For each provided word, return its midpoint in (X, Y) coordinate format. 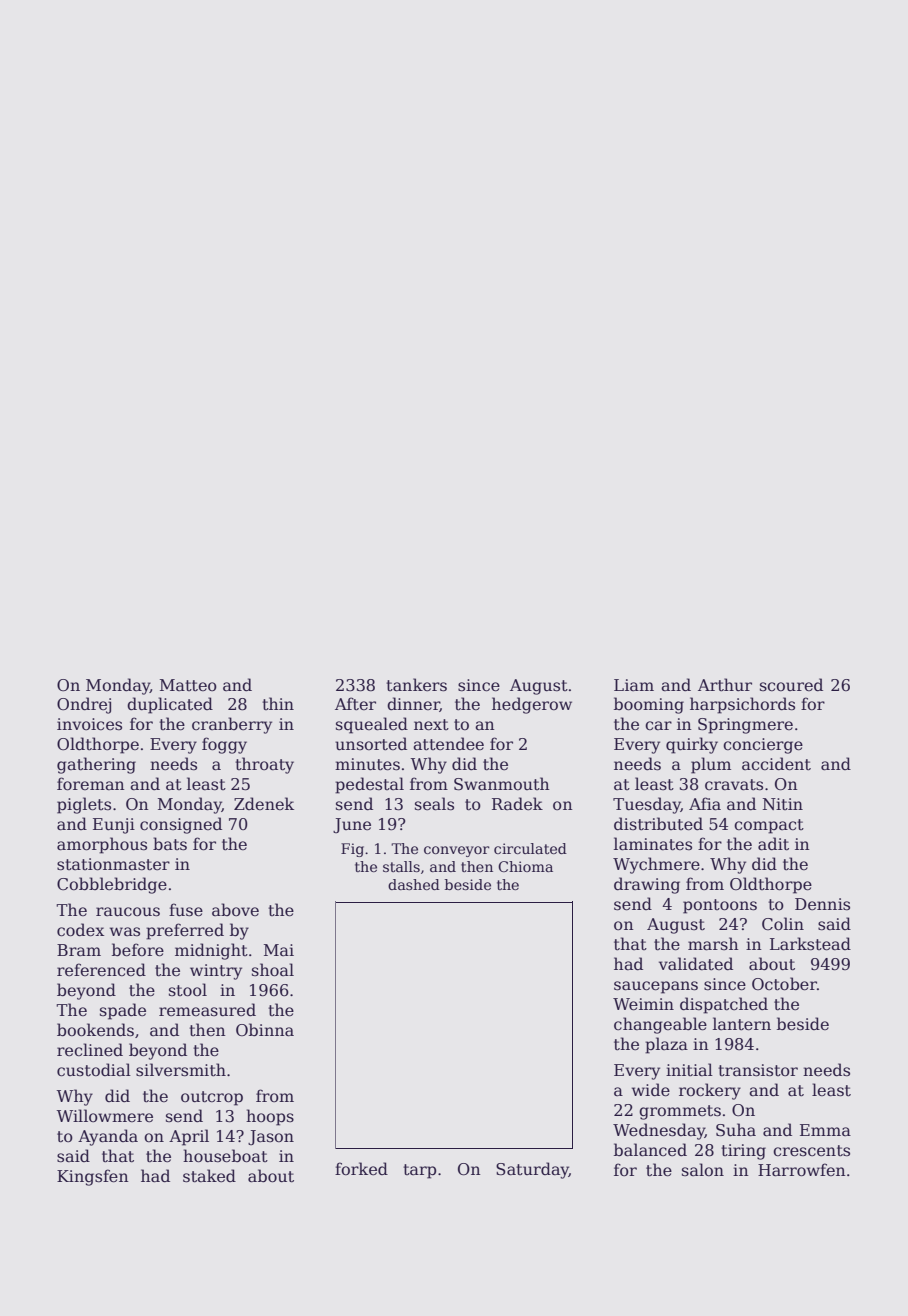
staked (209, 1176)
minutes (367, 764)
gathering (96, 765)
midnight (211, 951)
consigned (181, 825)
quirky (692, 745)
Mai (279, 950)
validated (696, 964)
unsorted (371, 744)
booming (649, 705)
